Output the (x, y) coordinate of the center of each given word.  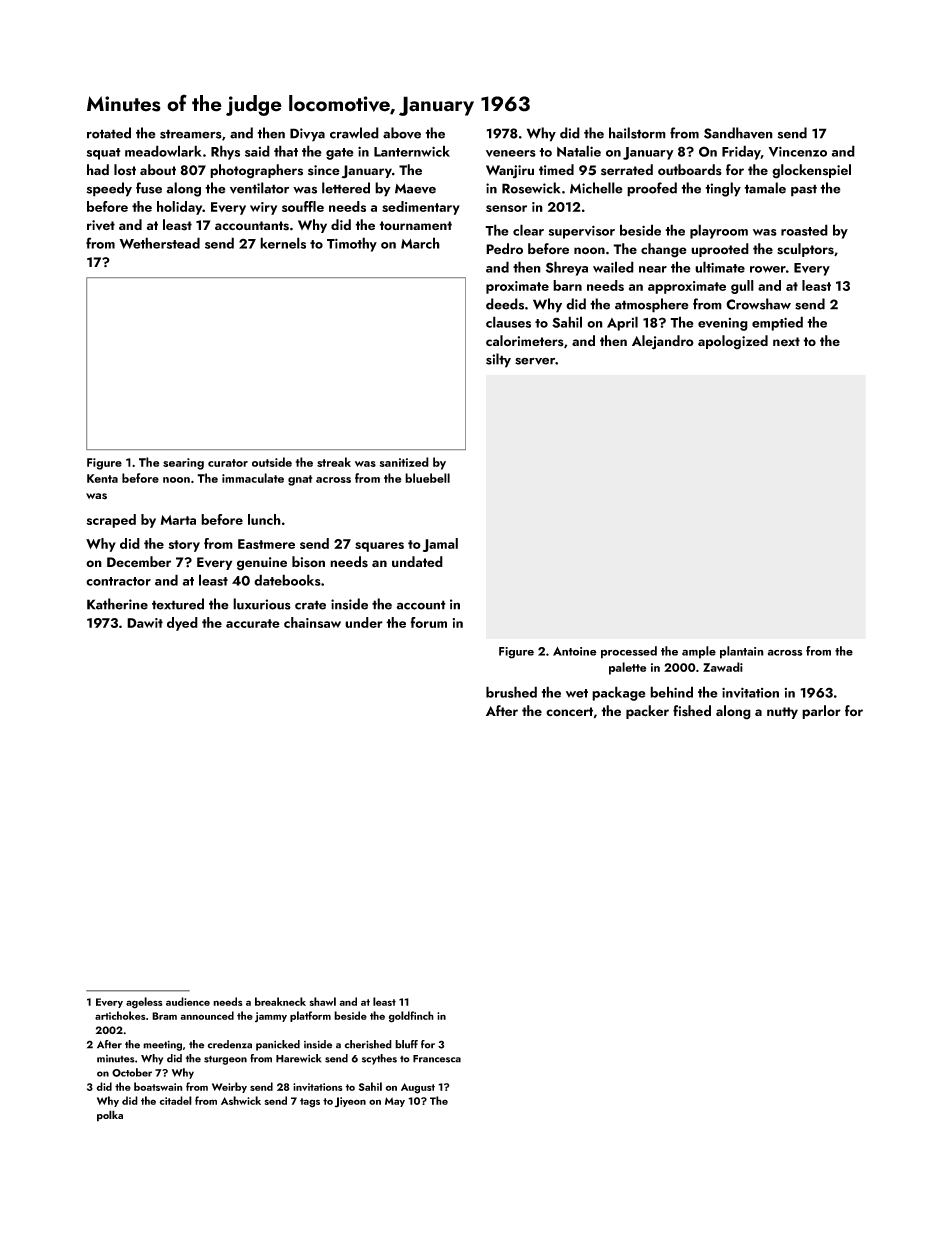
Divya (307, 135)
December (139, 561)
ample (699, 652)
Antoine (575, 651)
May (395, 1102)
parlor (821, 712)
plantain (742, 652)
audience (188, 1001)
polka (110, 1116)
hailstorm (637, 133)
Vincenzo (797, 151)
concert (569, 711)
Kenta (102, 478)
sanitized (404, 462)
